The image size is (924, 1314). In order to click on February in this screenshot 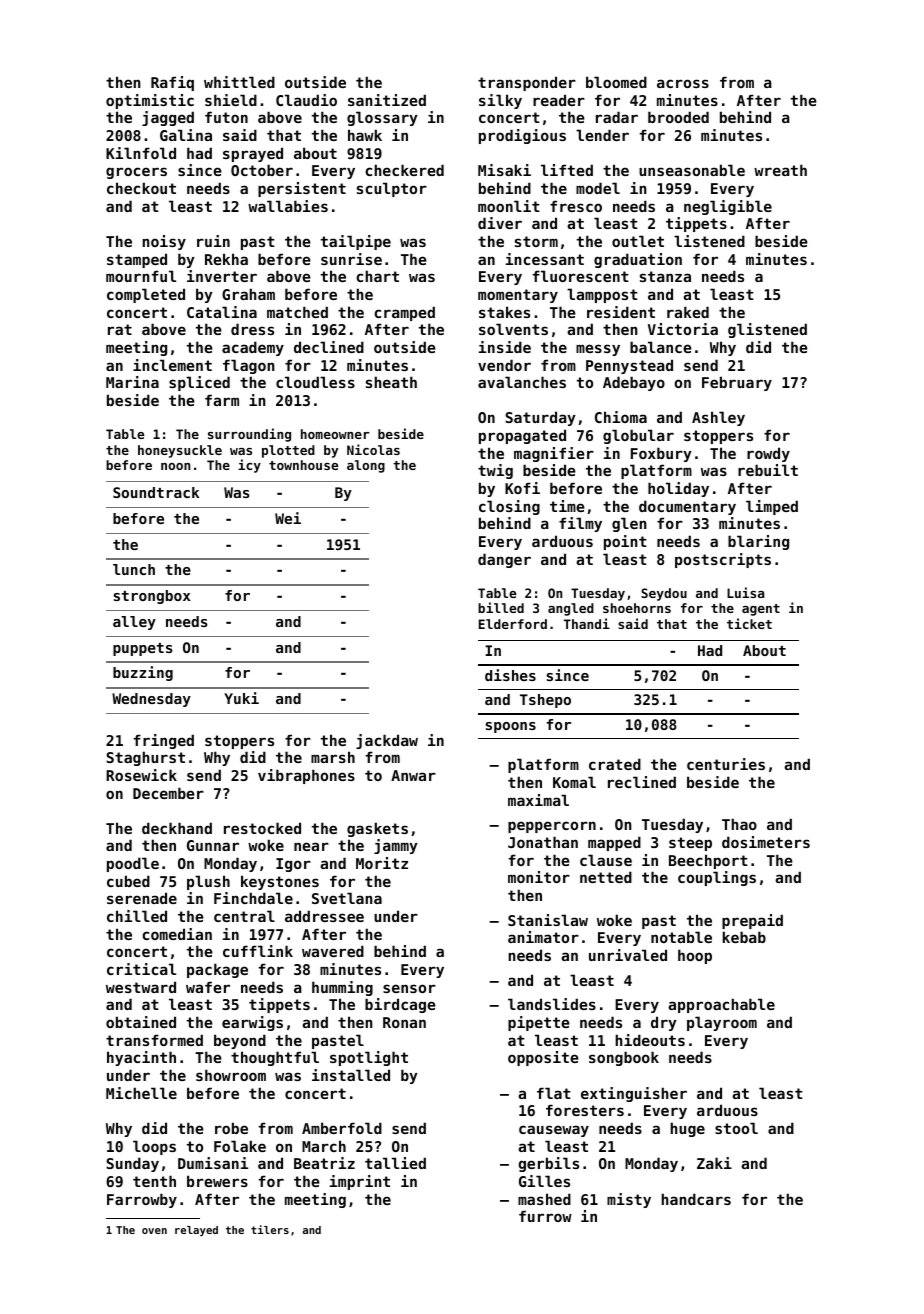, I will do `click(737, 383)`.
